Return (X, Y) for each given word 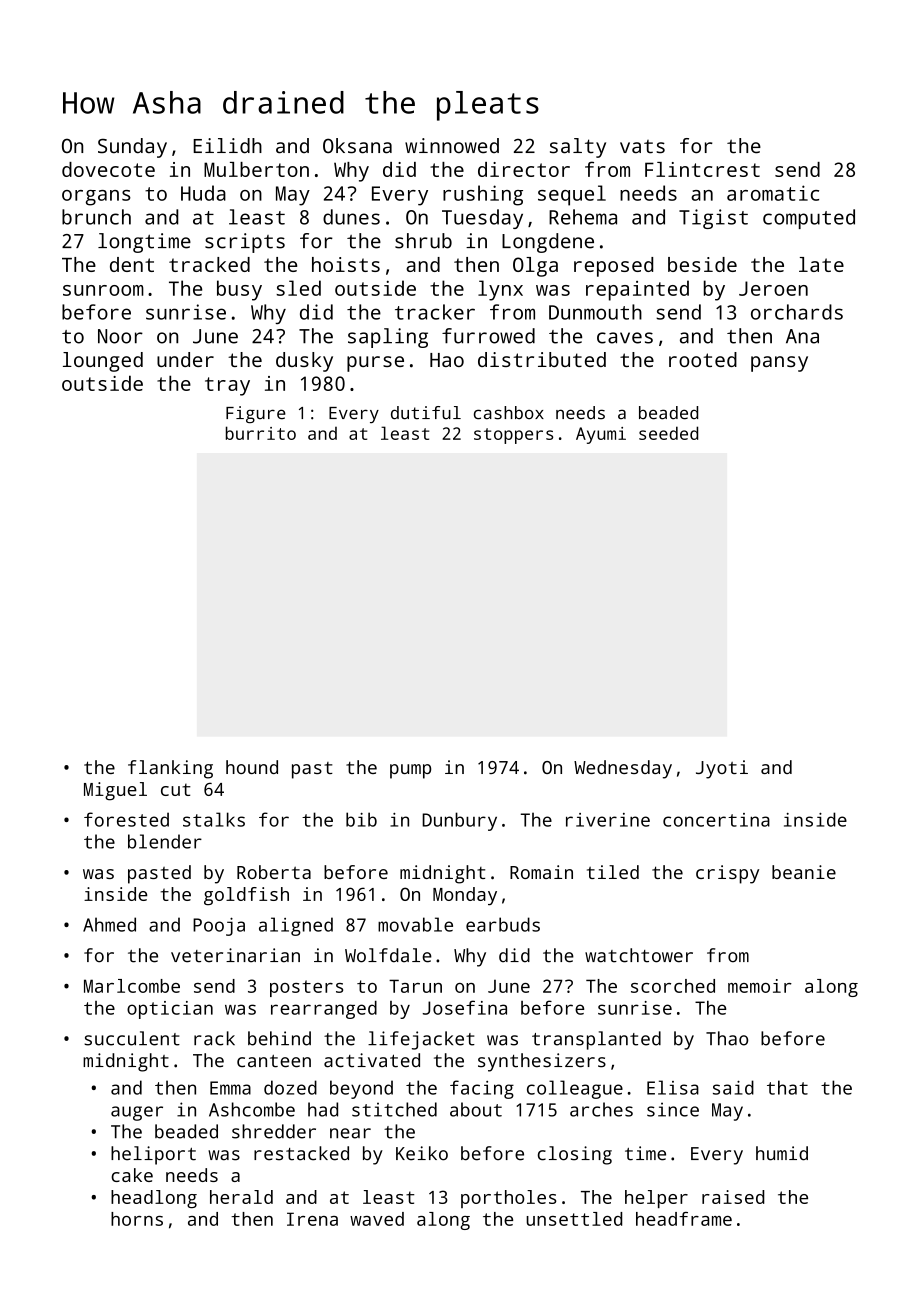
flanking (170, 769)
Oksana (357, 146)
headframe (684, 1219)
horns (137, 1219)
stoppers (513, 436)
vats (642, 147)
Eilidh (227, 146)
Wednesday (623, 769)
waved (377, 1219)
